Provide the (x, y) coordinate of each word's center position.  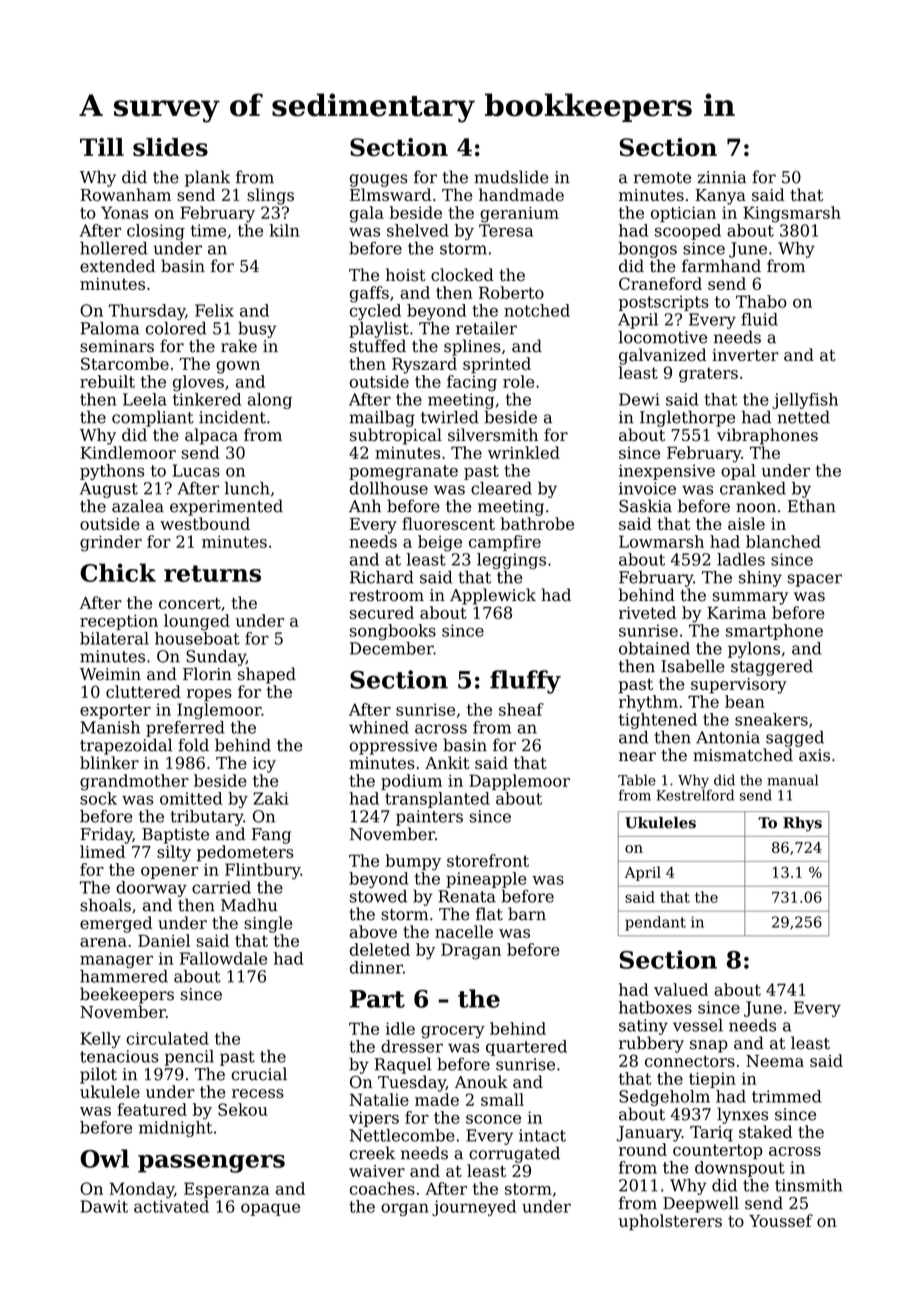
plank (207, 178)
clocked (462, 274)
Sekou (243, 1109)
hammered (124, 976)
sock (98, 798)
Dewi (639, 399)
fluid (759, 319)
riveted (647, 612)
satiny (643, 1027)
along (270, 401)
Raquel (403, 1065)
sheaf (521, 709)
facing (472, 383)
